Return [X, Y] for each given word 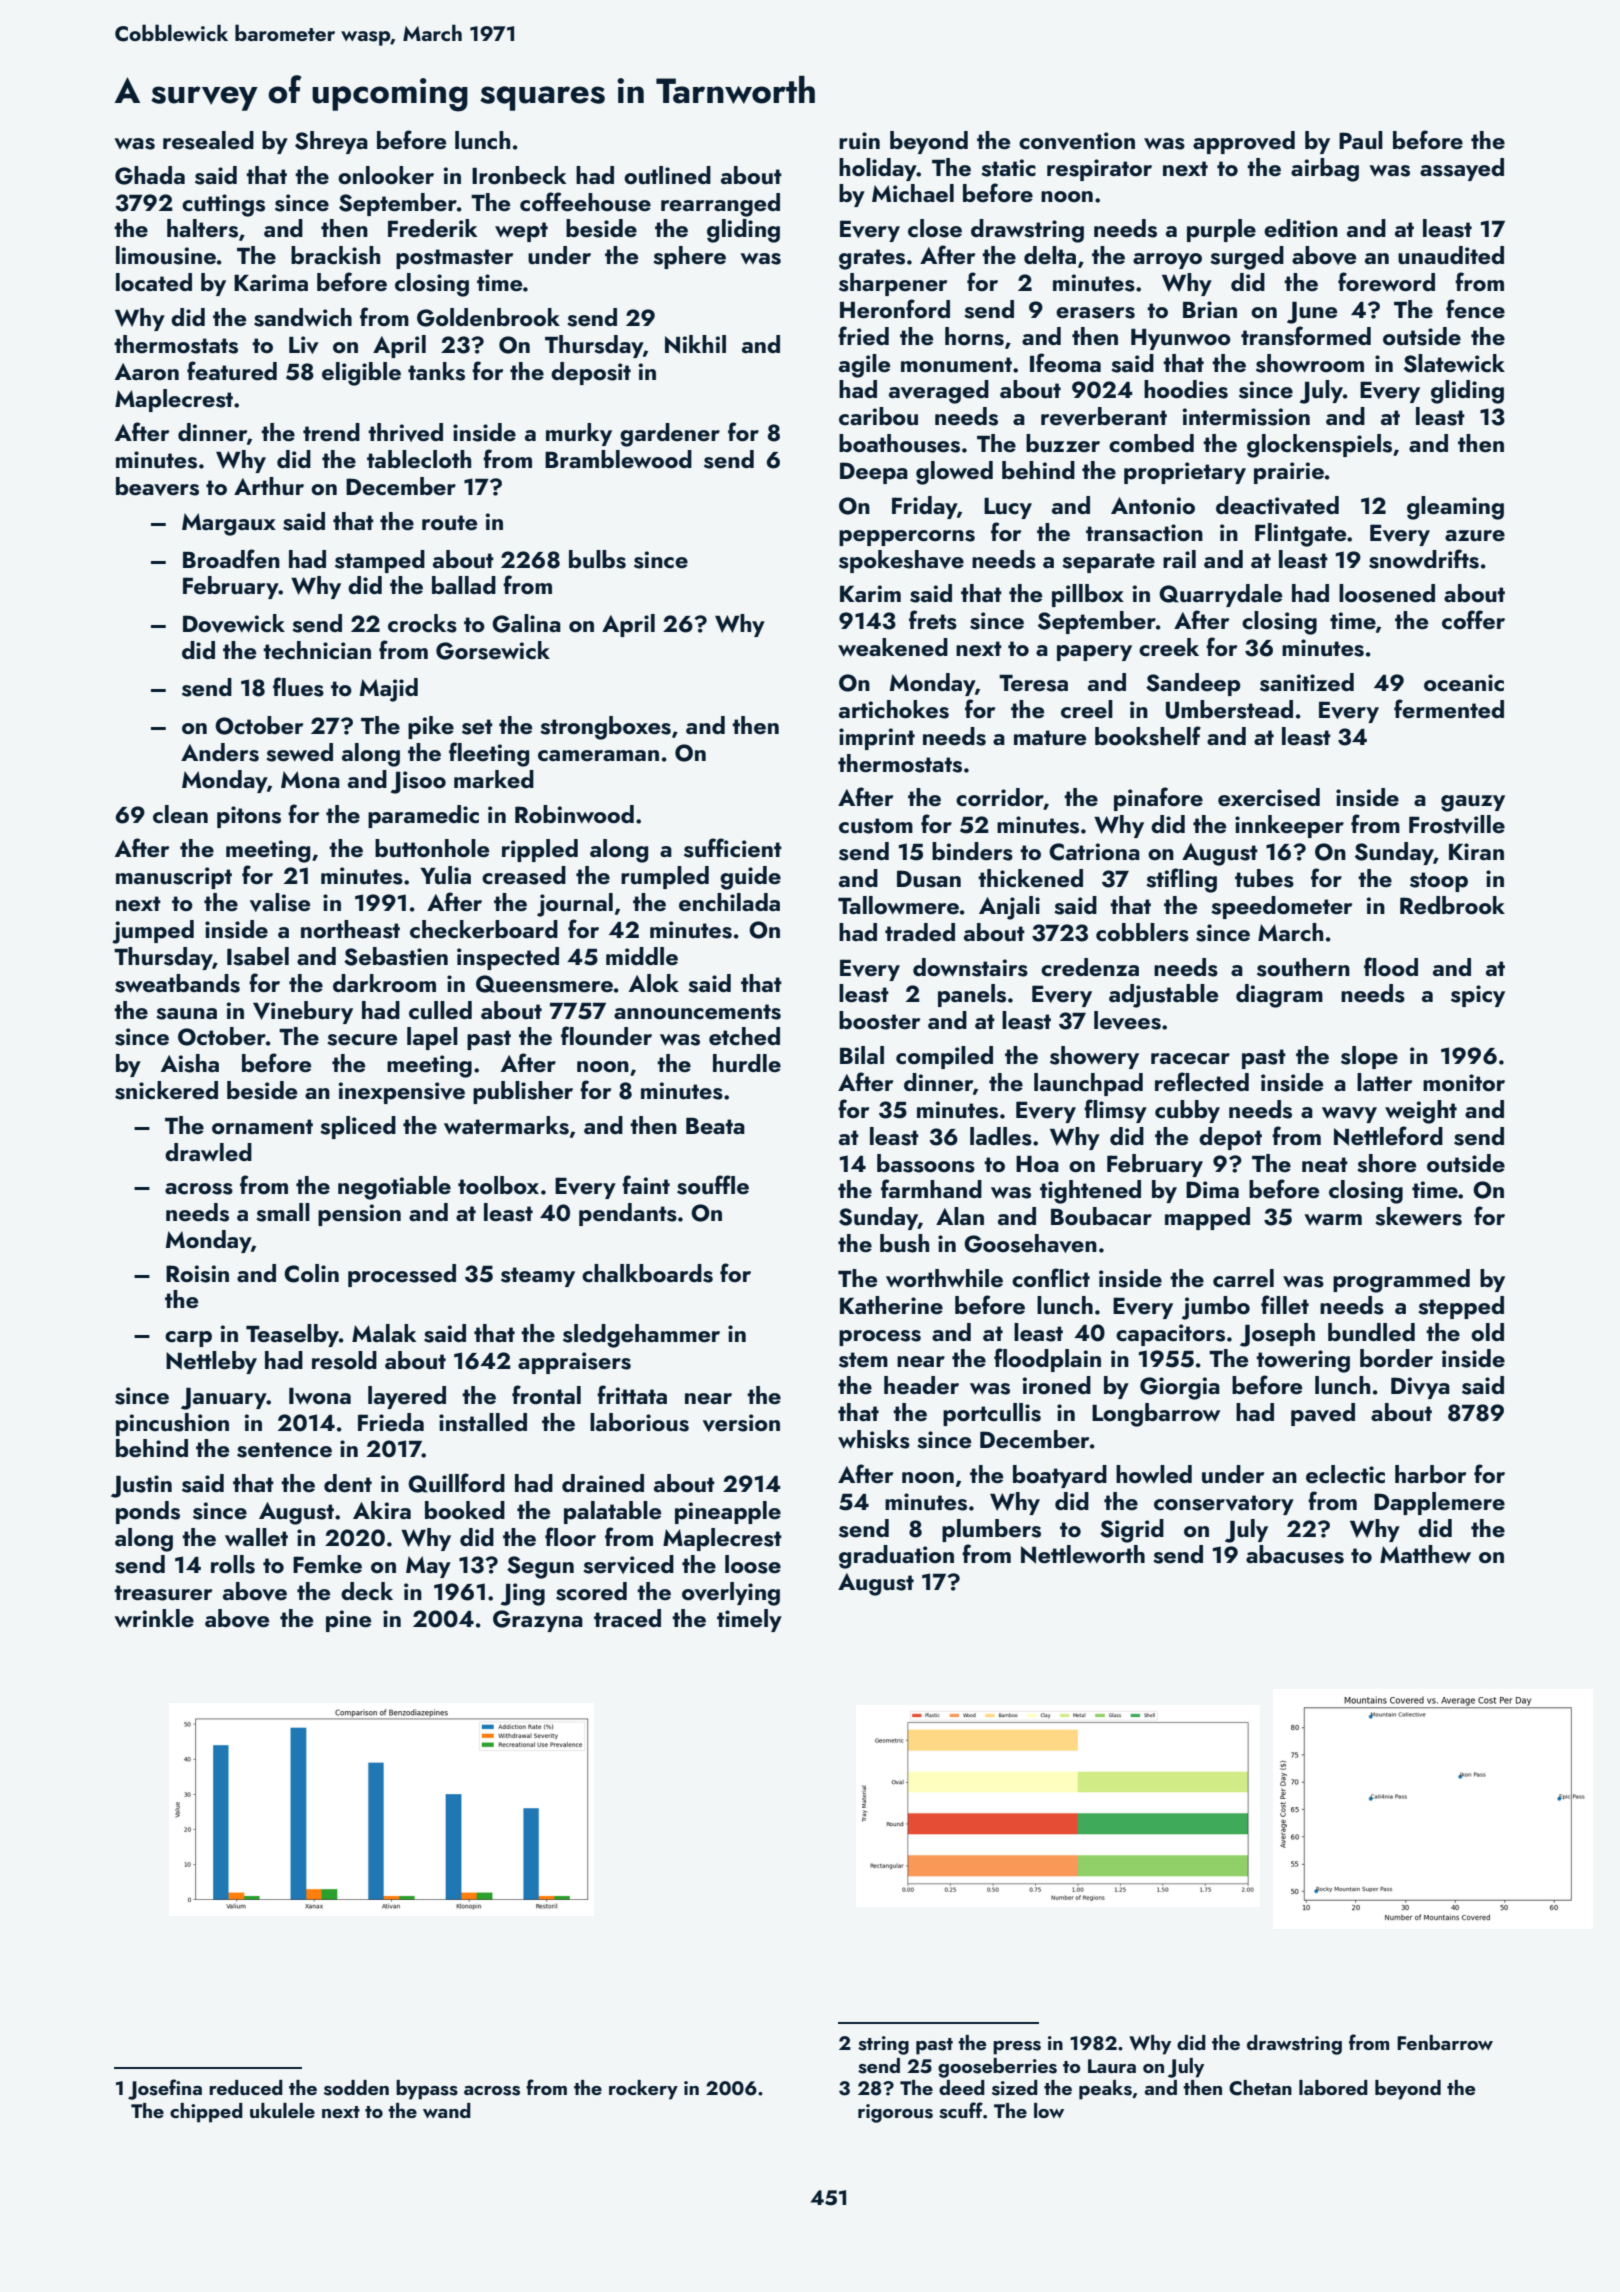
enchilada [729, 902]
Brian [1210, 309]
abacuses [1295, 1554]
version [741, 1423]
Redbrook [1452, 905]
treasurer [163, 1593]
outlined [667, 175]
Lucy [1008, 508]
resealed [208, 140]
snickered [166, 1090]
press [1017, 2048]
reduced [246, 2087]
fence [1475, 308]
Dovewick [234, 623]
